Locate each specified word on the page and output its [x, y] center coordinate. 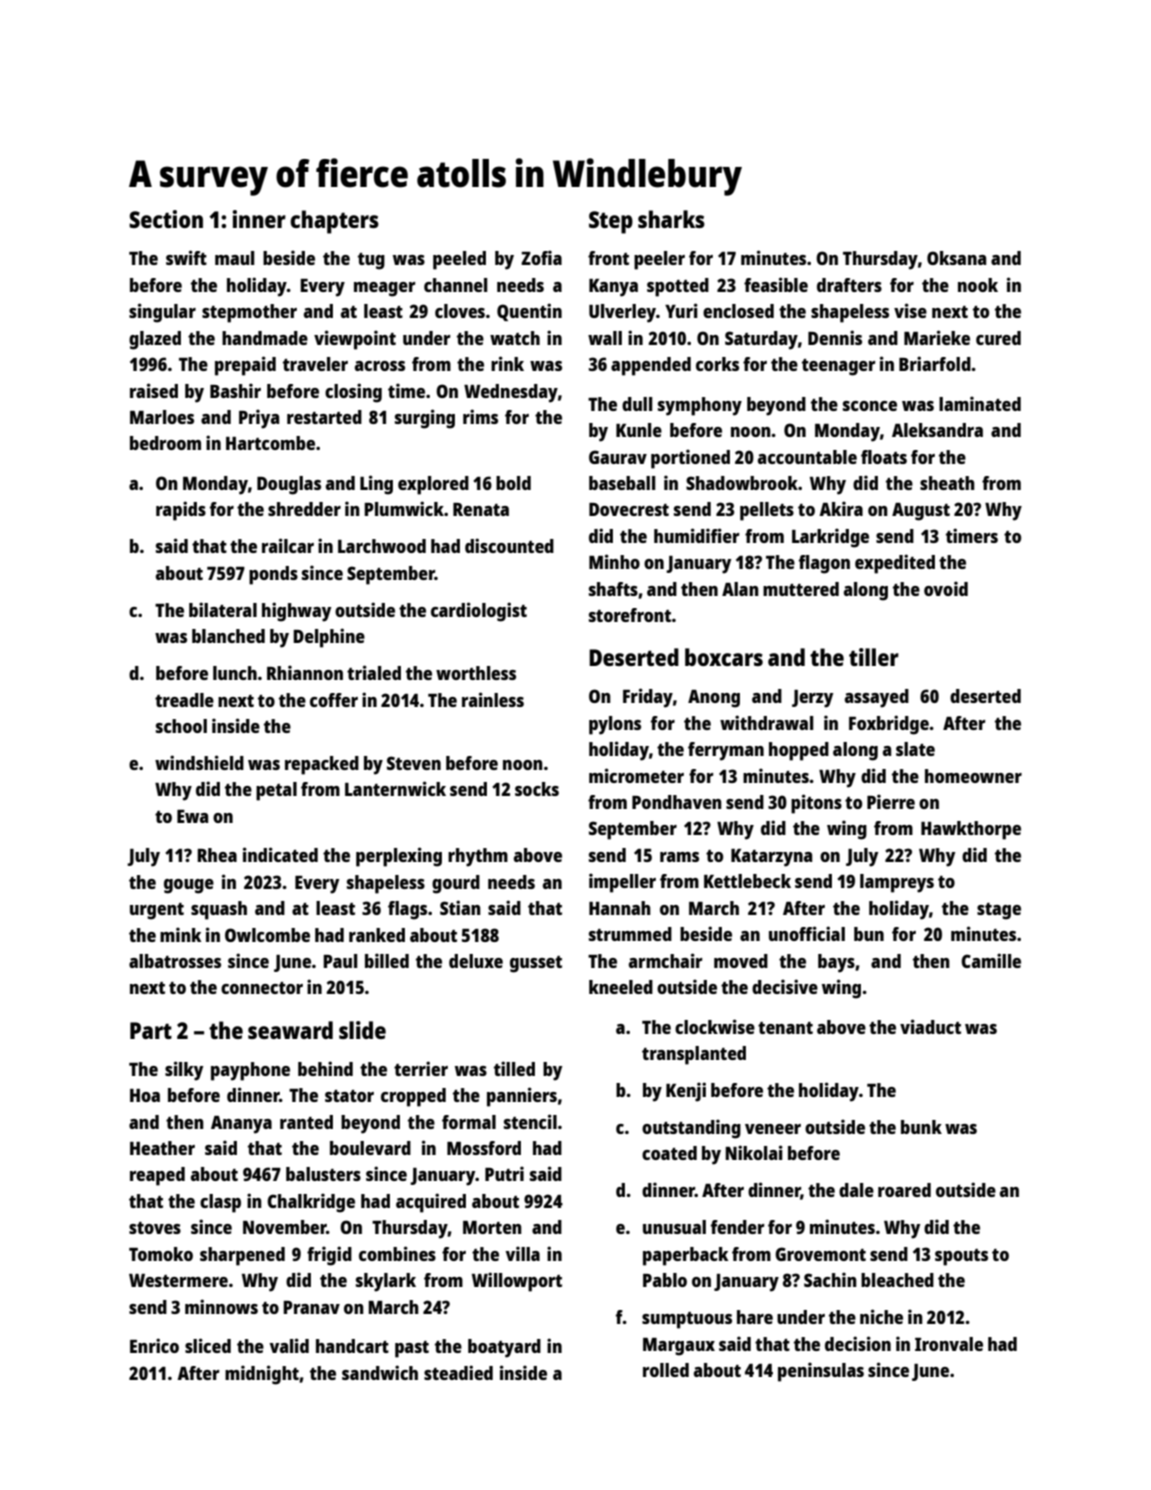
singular [162, 313]
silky [184, 1071]
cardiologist [479, 612]
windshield [199, 762]
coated [669, 1153]
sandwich [380, 1372]
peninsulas [821, 1372]
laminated [980, 403]
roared [904, 1190]
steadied [458, 1372]
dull [637, 404]
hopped [799, 751]
